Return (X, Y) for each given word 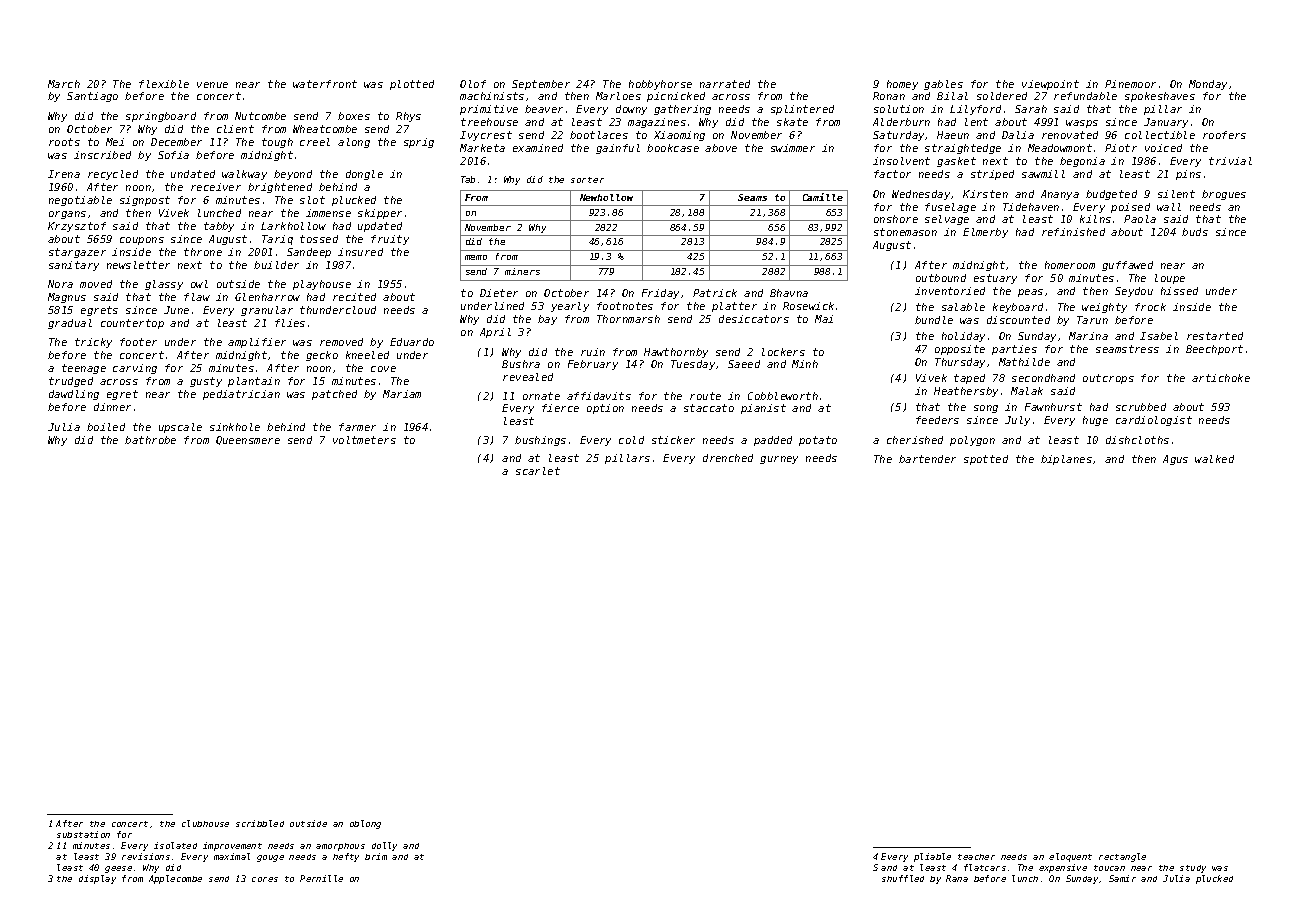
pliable (932, 857)
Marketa (482, 148)
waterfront (325, 84)
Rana (957, 878)
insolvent (901, 161)
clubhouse (205, 823)
